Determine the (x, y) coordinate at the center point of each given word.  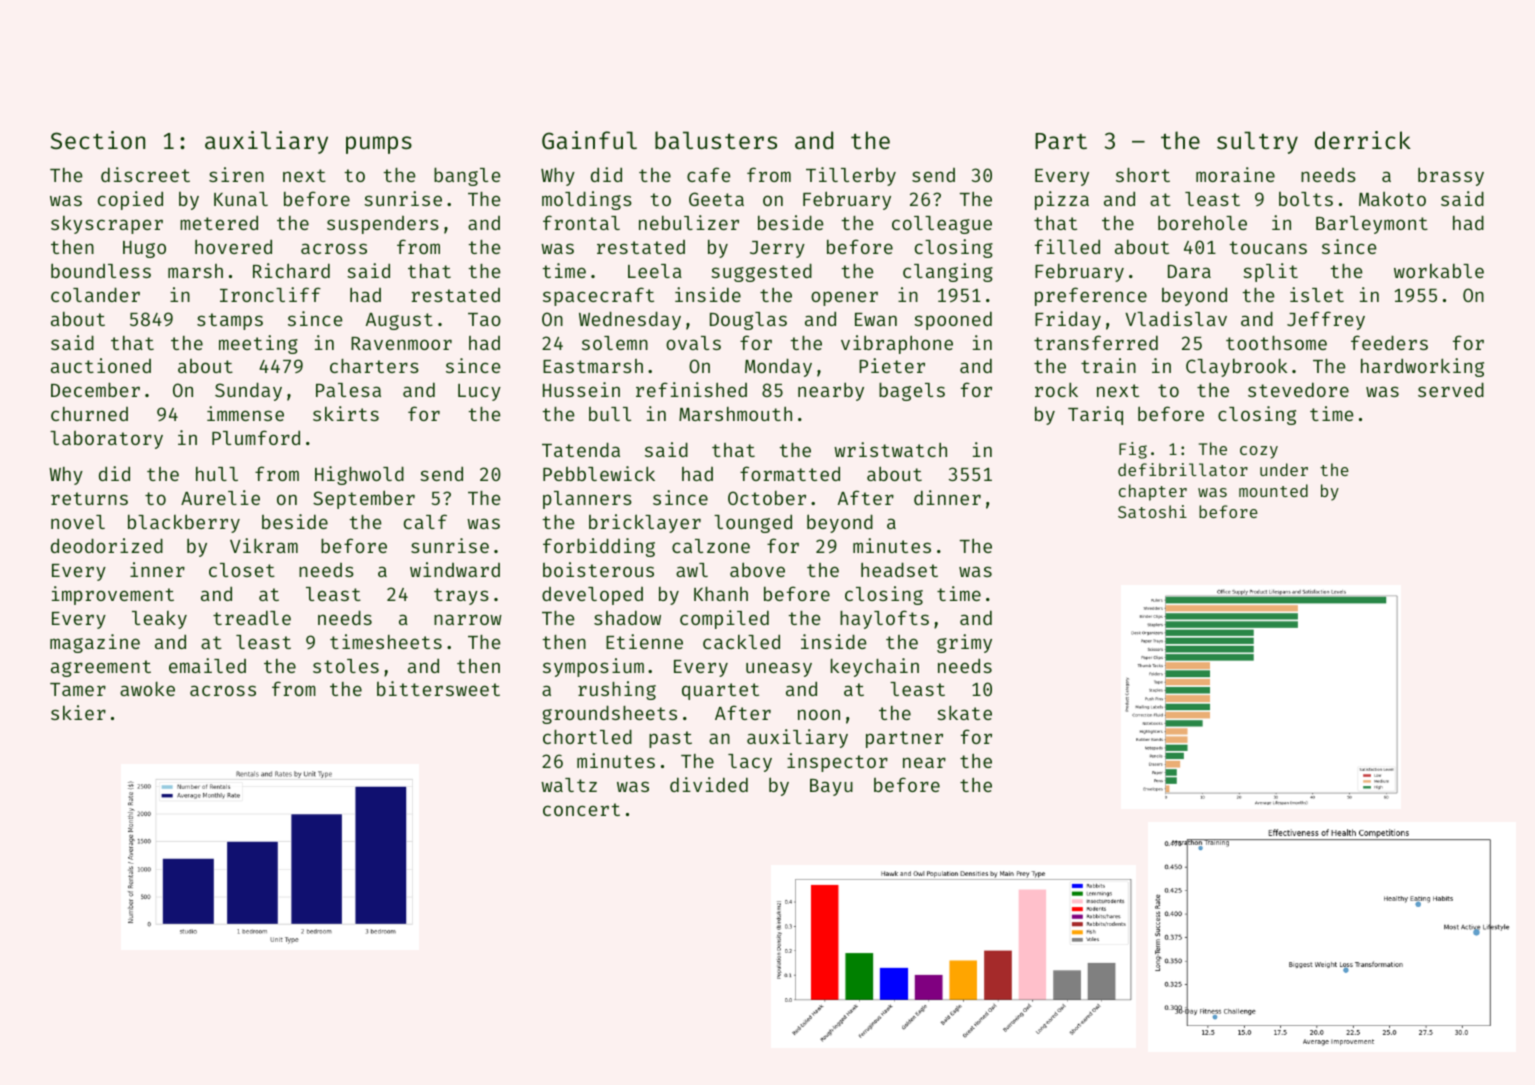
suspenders (383, 225)
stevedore (1298, 389)
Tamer (78, 689)
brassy (1451, 176)
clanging (948, 272)
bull (610, 414)
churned (89, 414)
